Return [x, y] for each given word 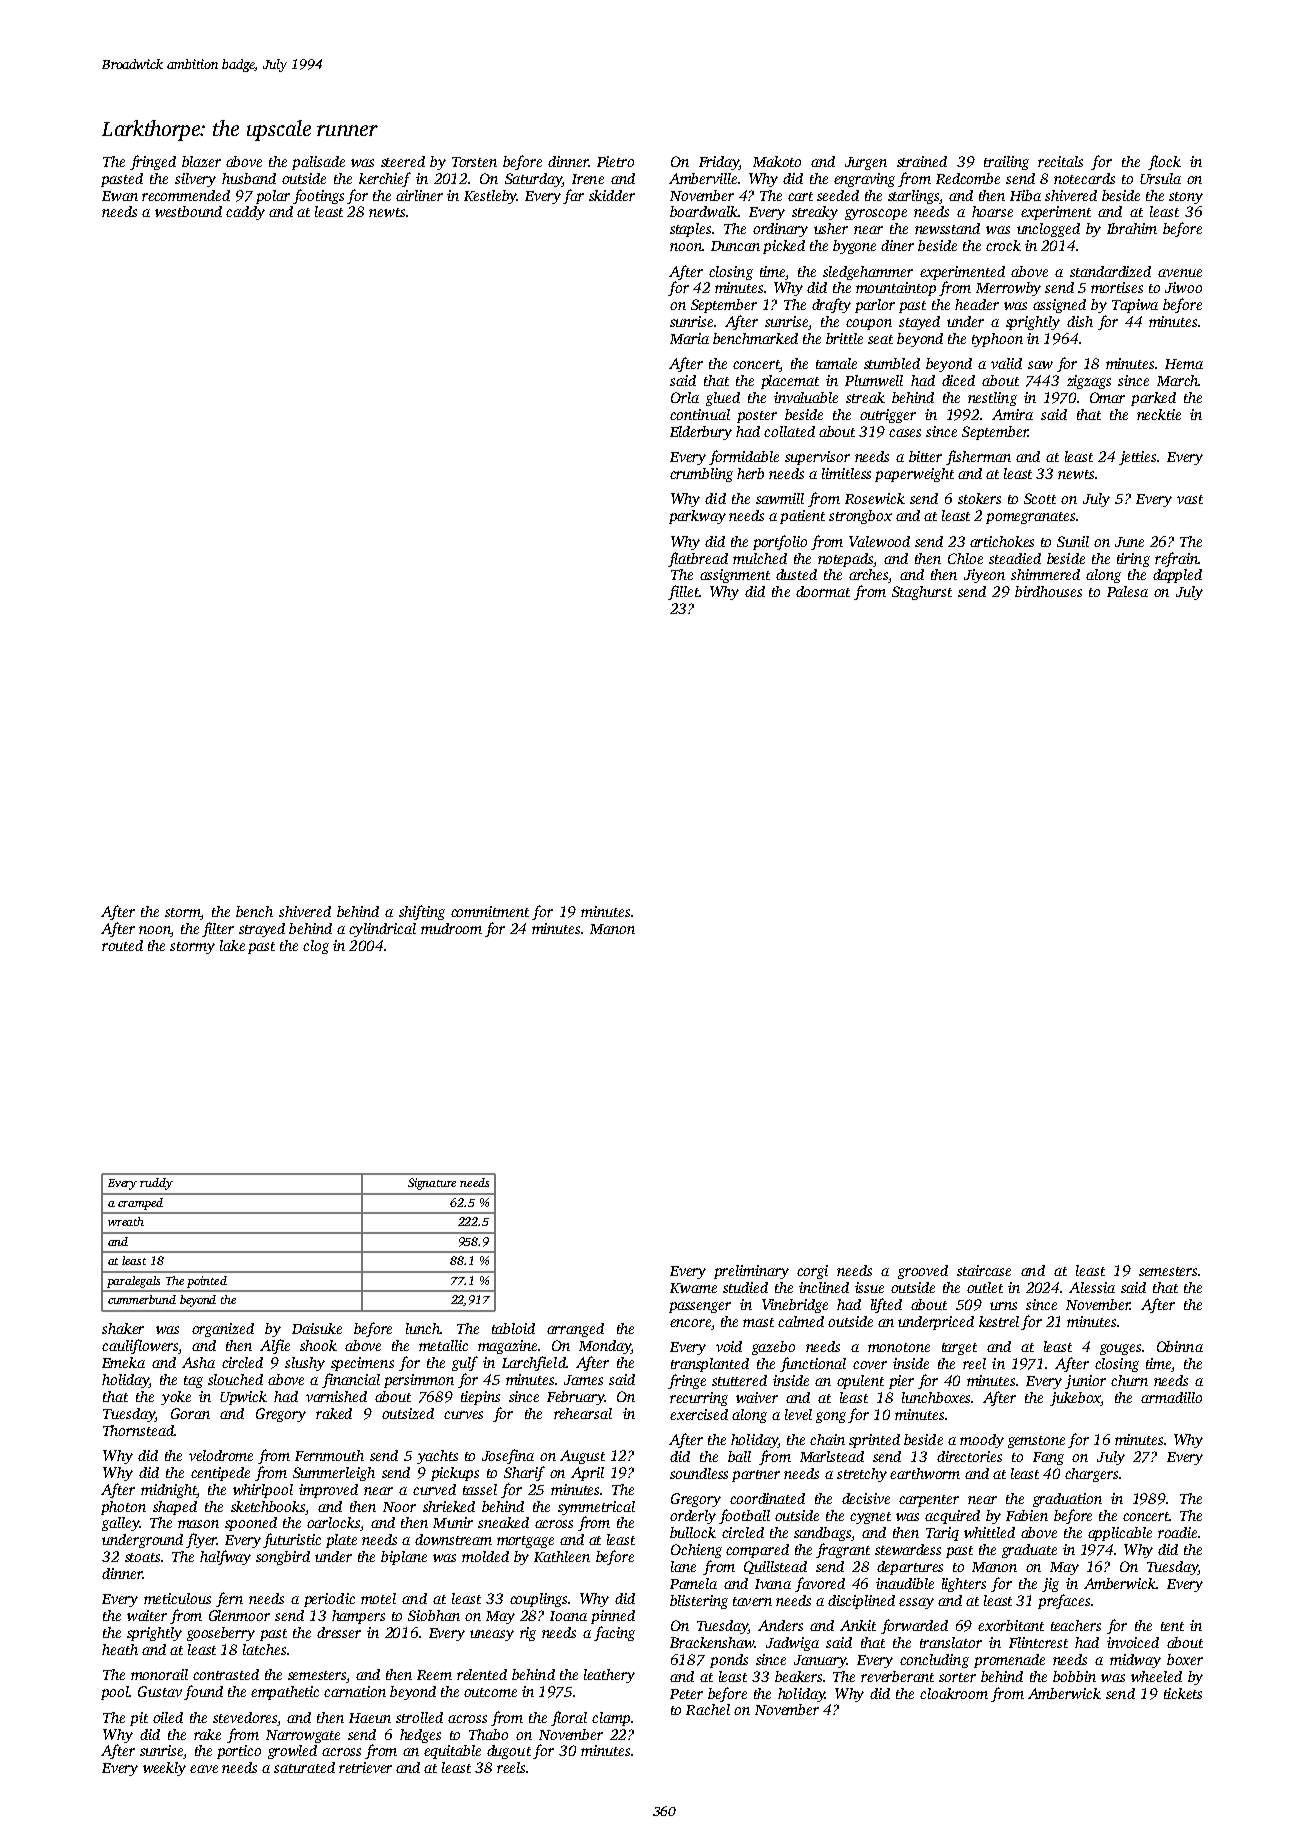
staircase [984, 1270]
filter [218, 929]
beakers [798, 1676]
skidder [612, 195]
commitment [490, 911]
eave [204, 1769]
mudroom [451, 928]
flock [1164, 162]
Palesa [1127, 591]
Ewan [120, 196]
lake [232, 945]
